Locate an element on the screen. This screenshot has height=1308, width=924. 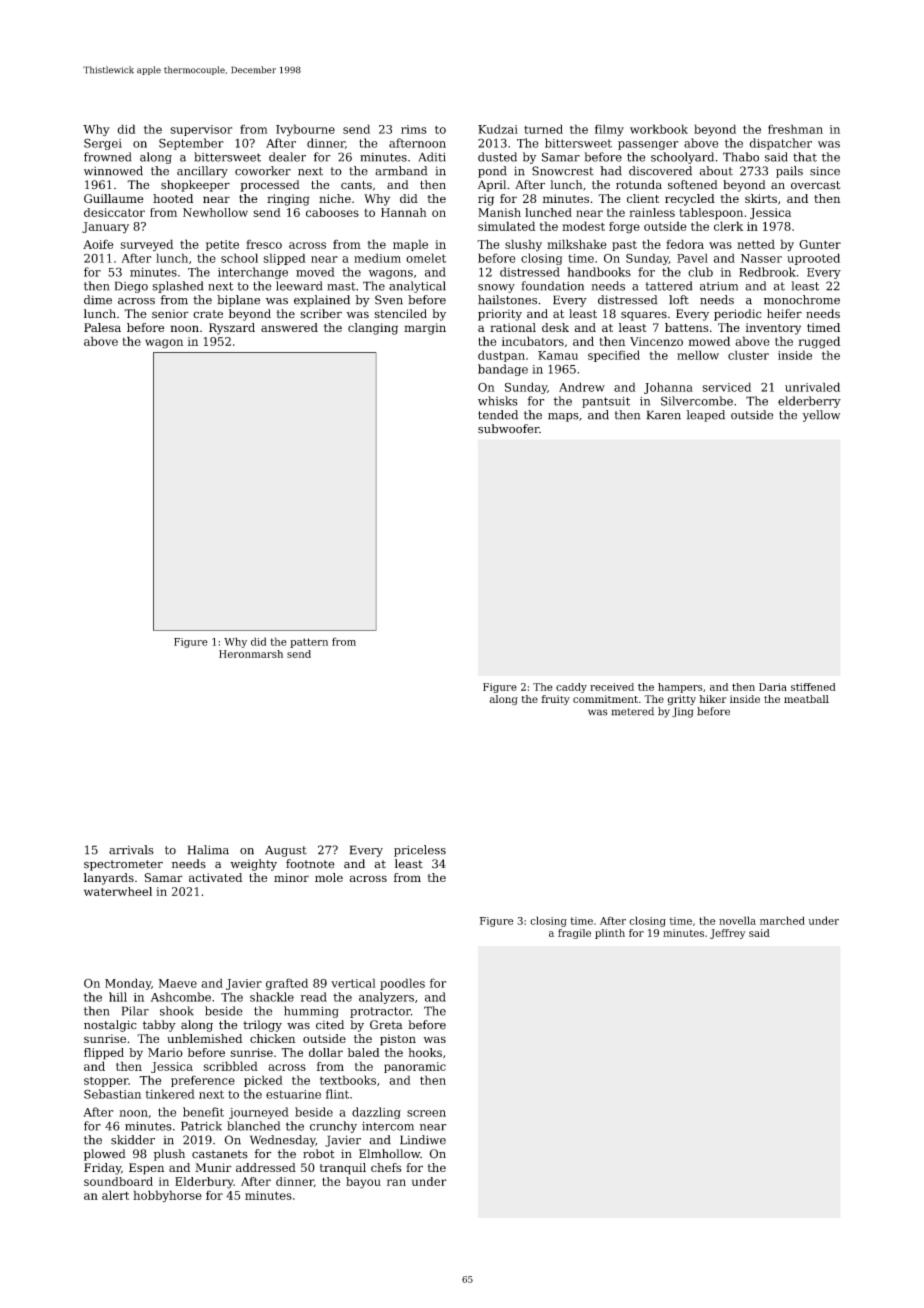
turned is located at coordinates (543, 129).
